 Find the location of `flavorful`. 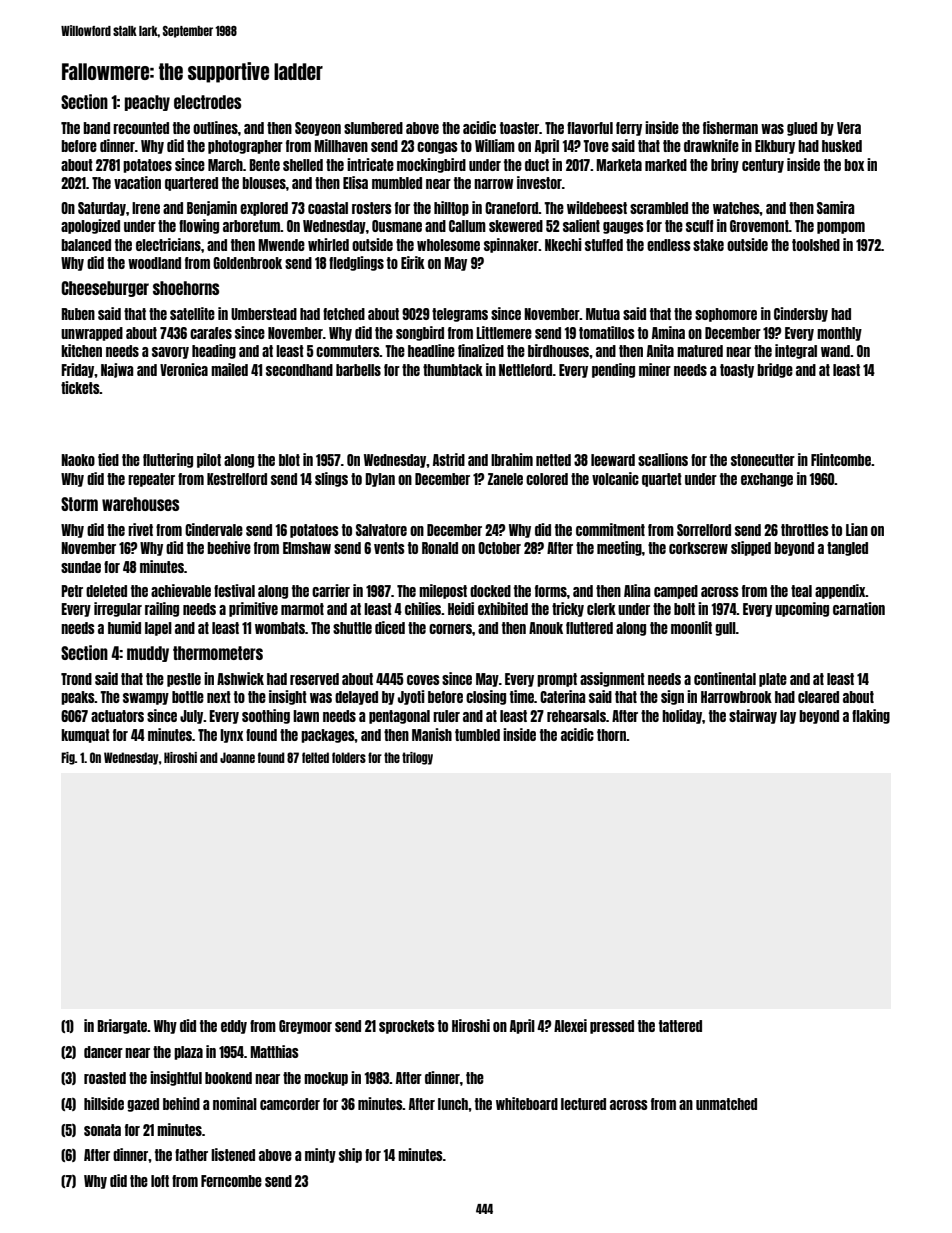

flavorful is located at coordinates (590, 128).
